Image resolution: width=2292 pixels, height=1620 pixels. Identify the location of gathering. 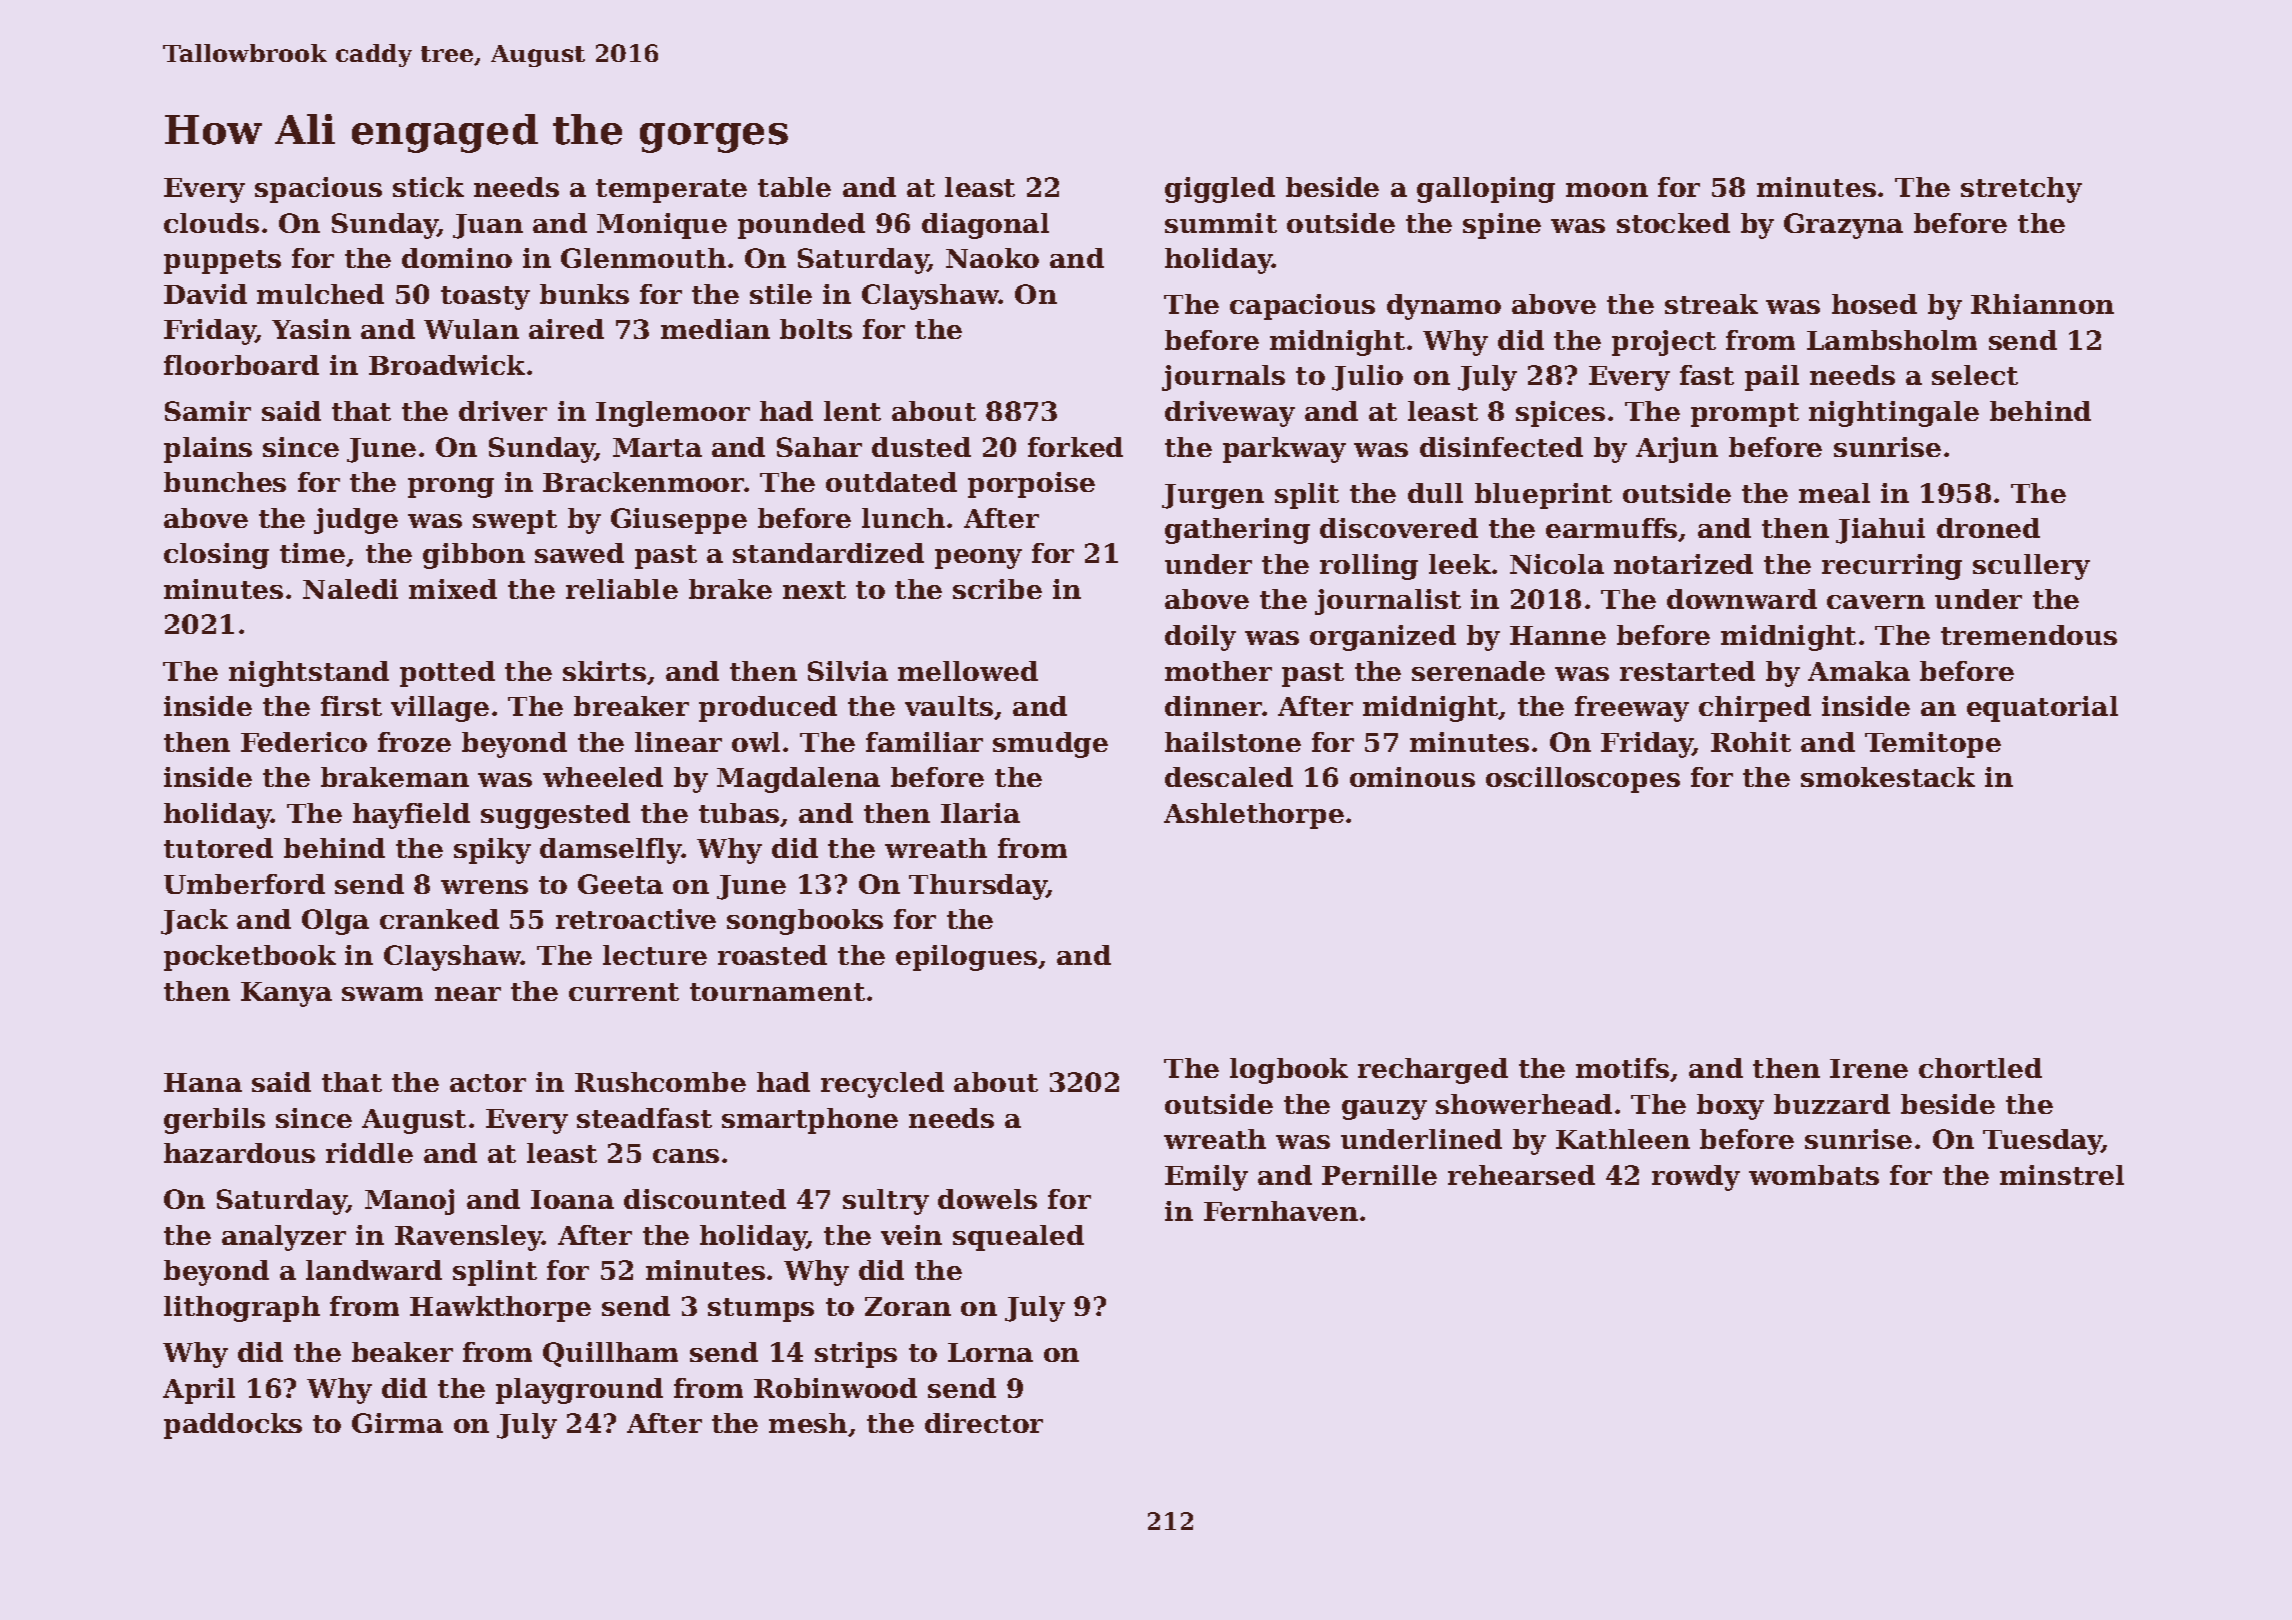
(1237, 531).
